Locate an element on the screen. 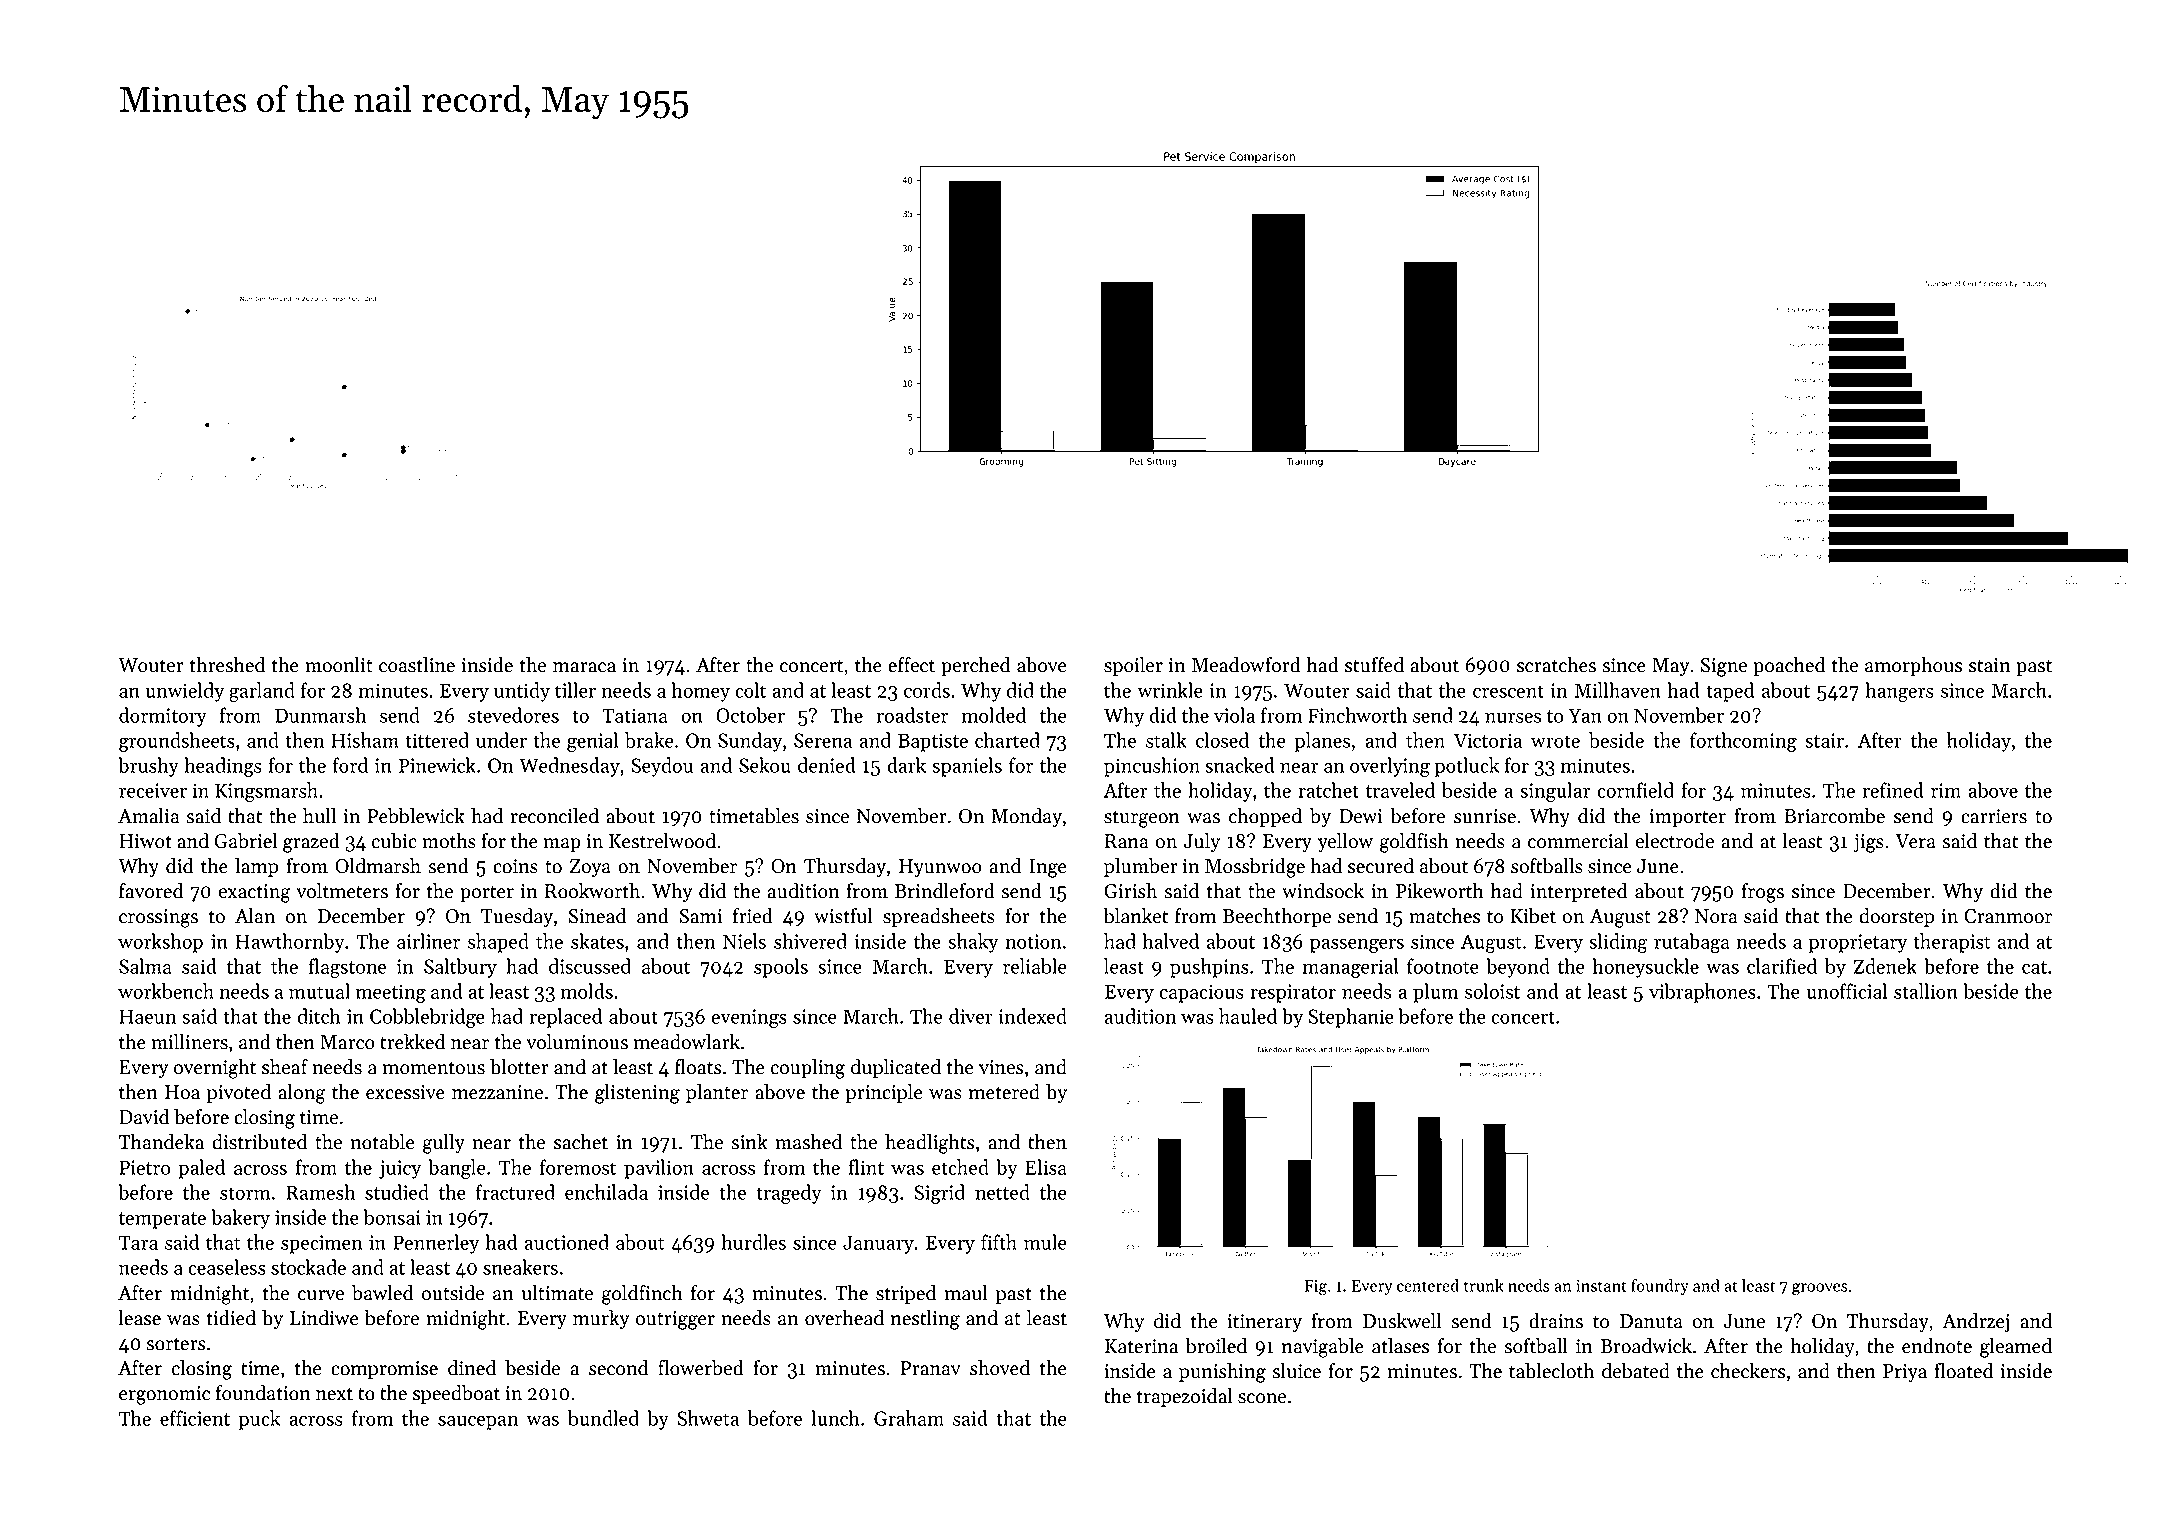 This screenshot has height=1536, width=2171. foundation is located at coordinates (263, 1393).
